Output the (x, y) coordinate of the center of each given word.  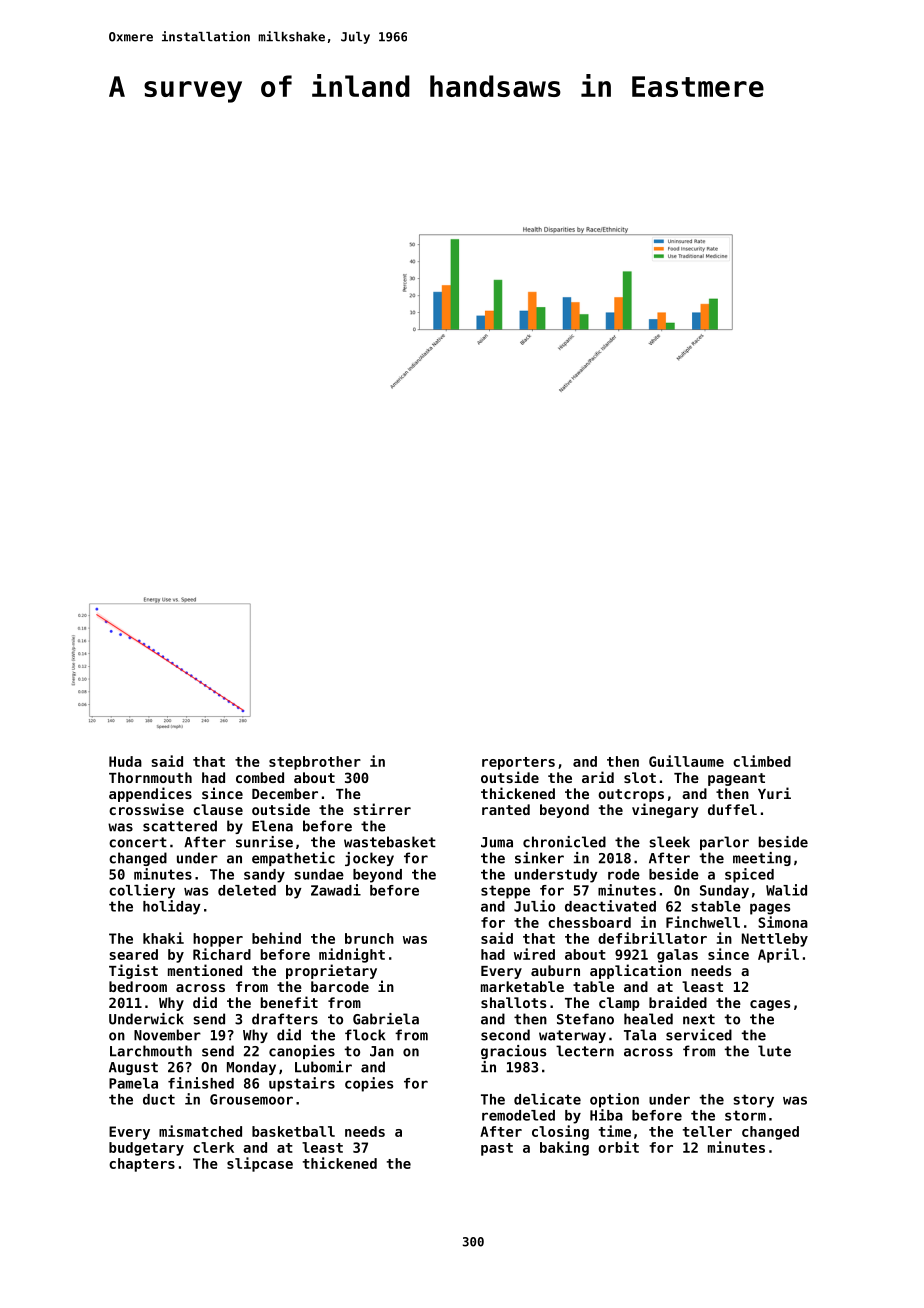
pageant (736, 779)
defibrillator (652, 938)
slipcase (260, 1164)
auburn (555, 970)
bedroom (138, 986)
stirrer (382, 809)
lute (774, 1051)
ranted (506, 809)
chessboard (589, 922)
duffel (732, 809)
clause (218, 809)
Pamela (133, 1083)
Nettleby (775, 940)
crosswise (146, 809)
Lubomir (323, 1067)
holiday (172, 907)
